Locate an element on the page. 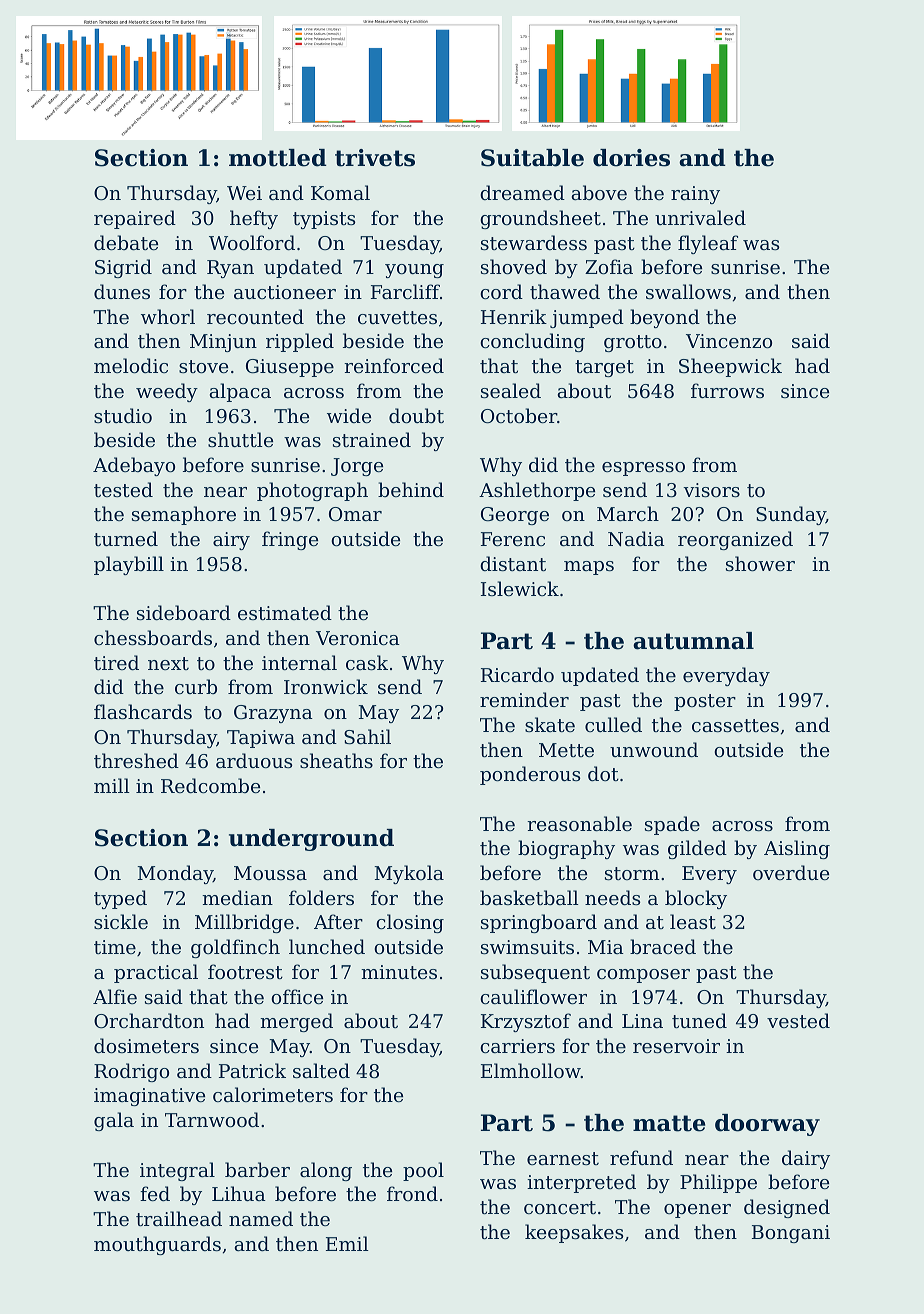  dosimeters is located at coordinates (146, 1045).
